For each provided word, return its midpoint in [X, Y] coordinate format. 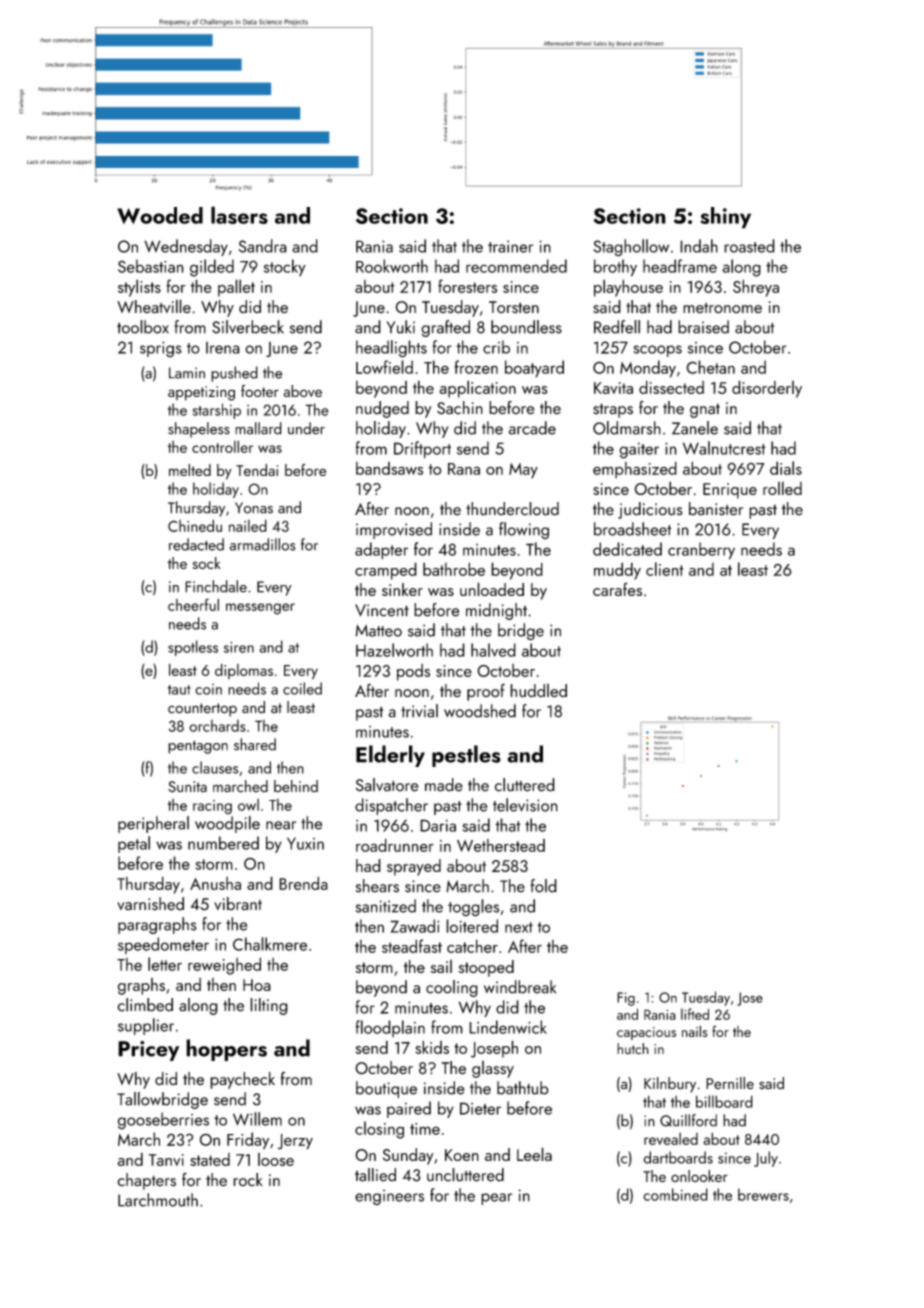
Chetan [710, 367]
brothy [615, 268]
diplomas [244, 671]
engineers [389, 1197]
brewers [763, 1194]
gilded [212, 268]
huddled [538, 691]
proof [486, 692]
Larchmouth [158, 1200]
